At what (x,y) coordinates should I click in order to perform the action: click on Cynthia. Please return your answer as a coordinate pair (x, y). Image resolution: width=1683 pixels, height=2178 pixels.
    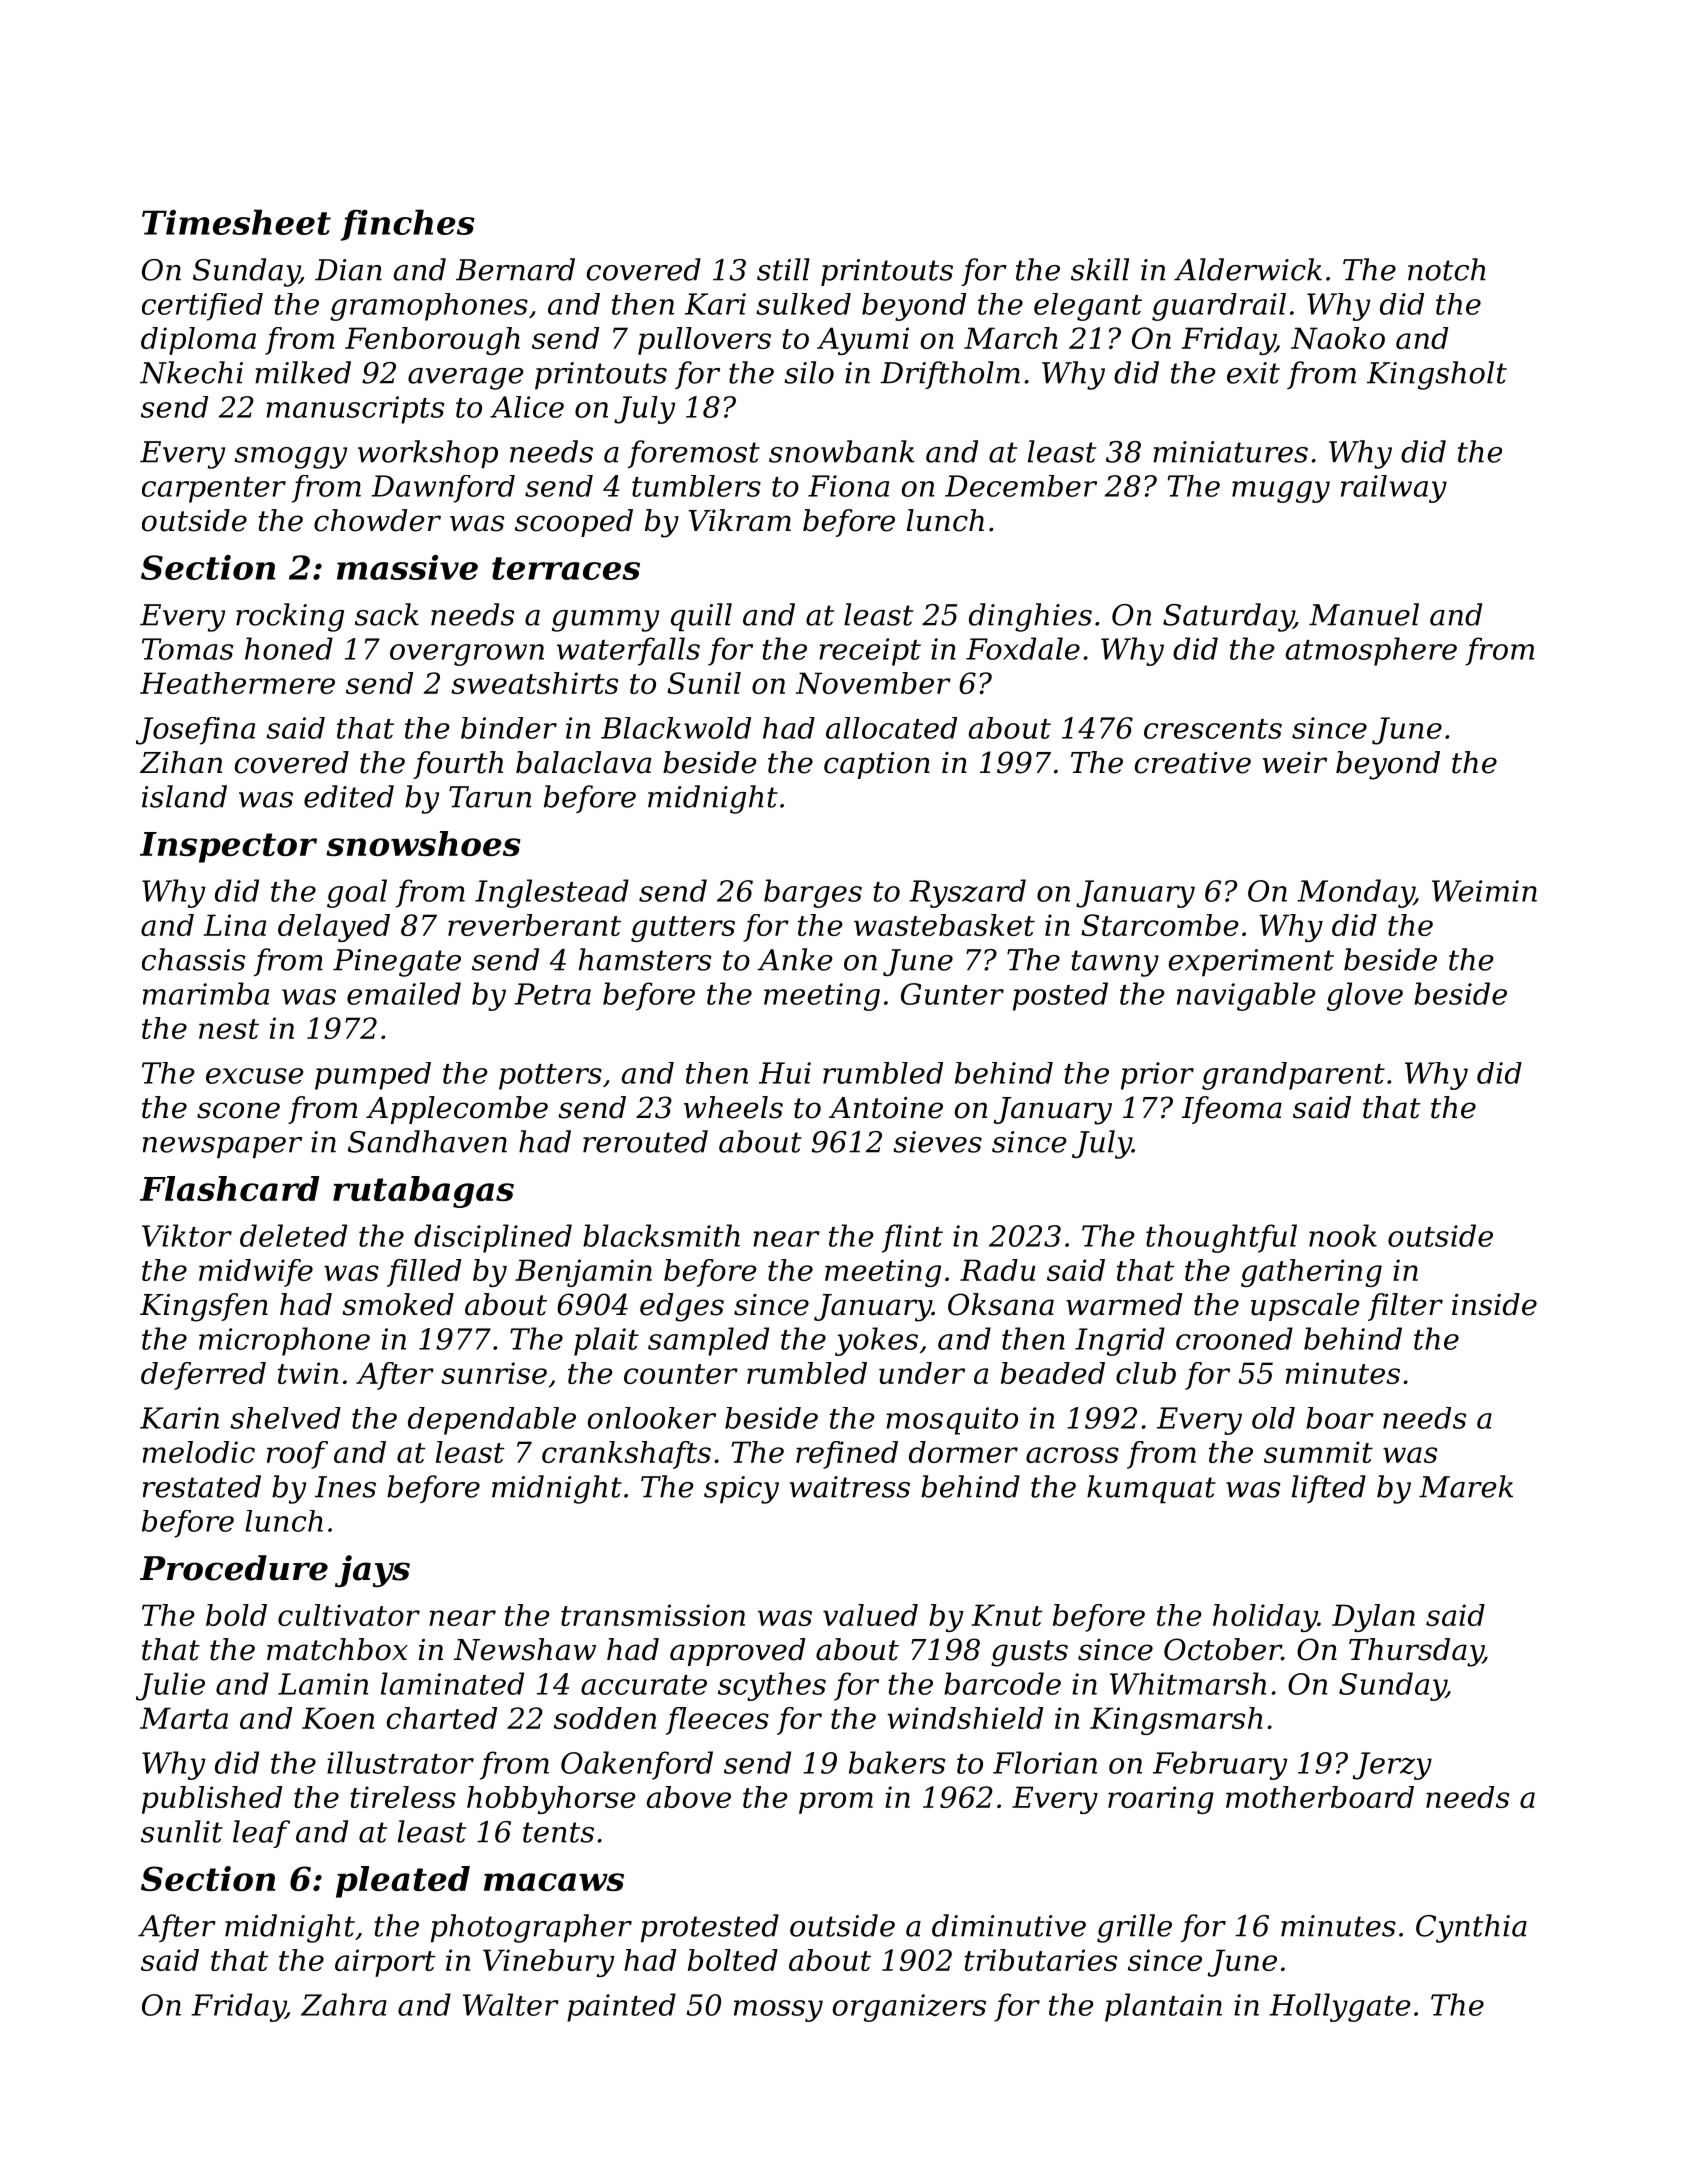
    Looking at the image, I should click on (1471, 1928).
